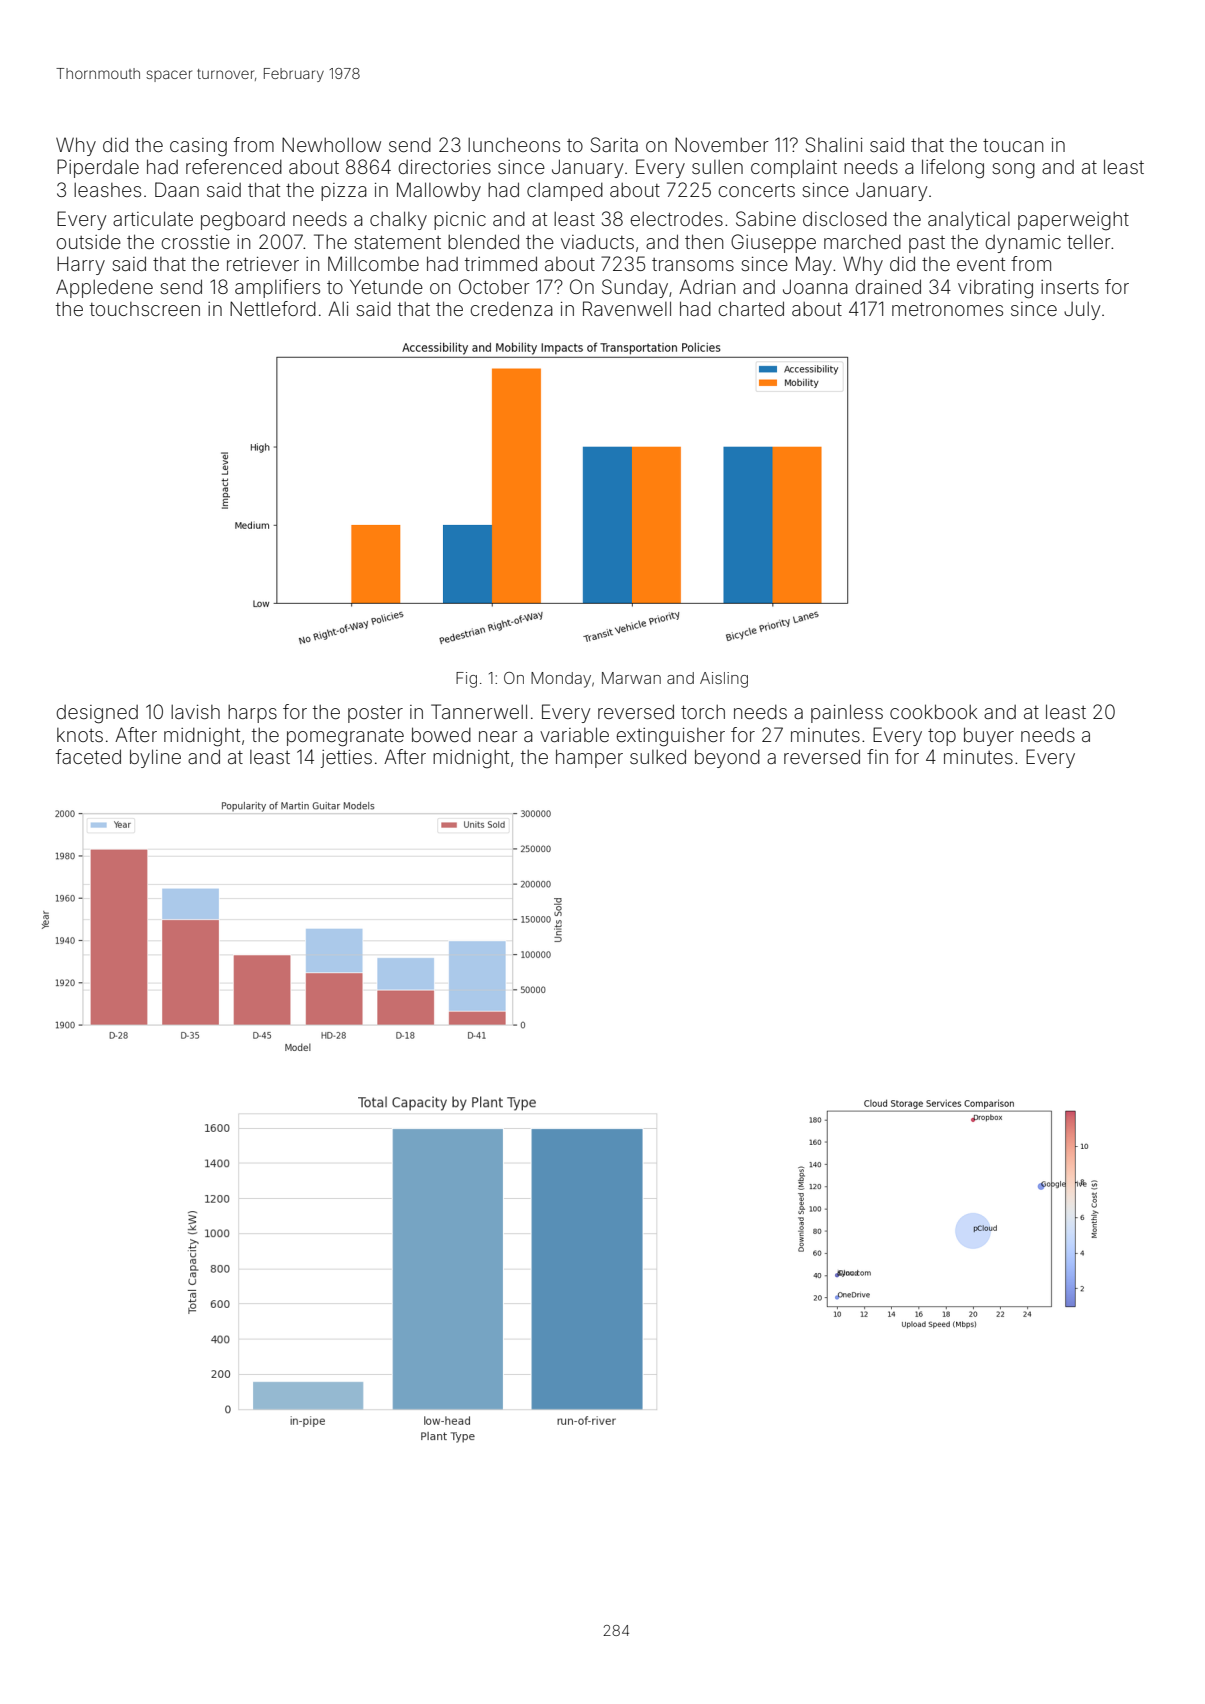 This image has width=1205, height=1704. I want to click on Shalini, so click(834, 144).
